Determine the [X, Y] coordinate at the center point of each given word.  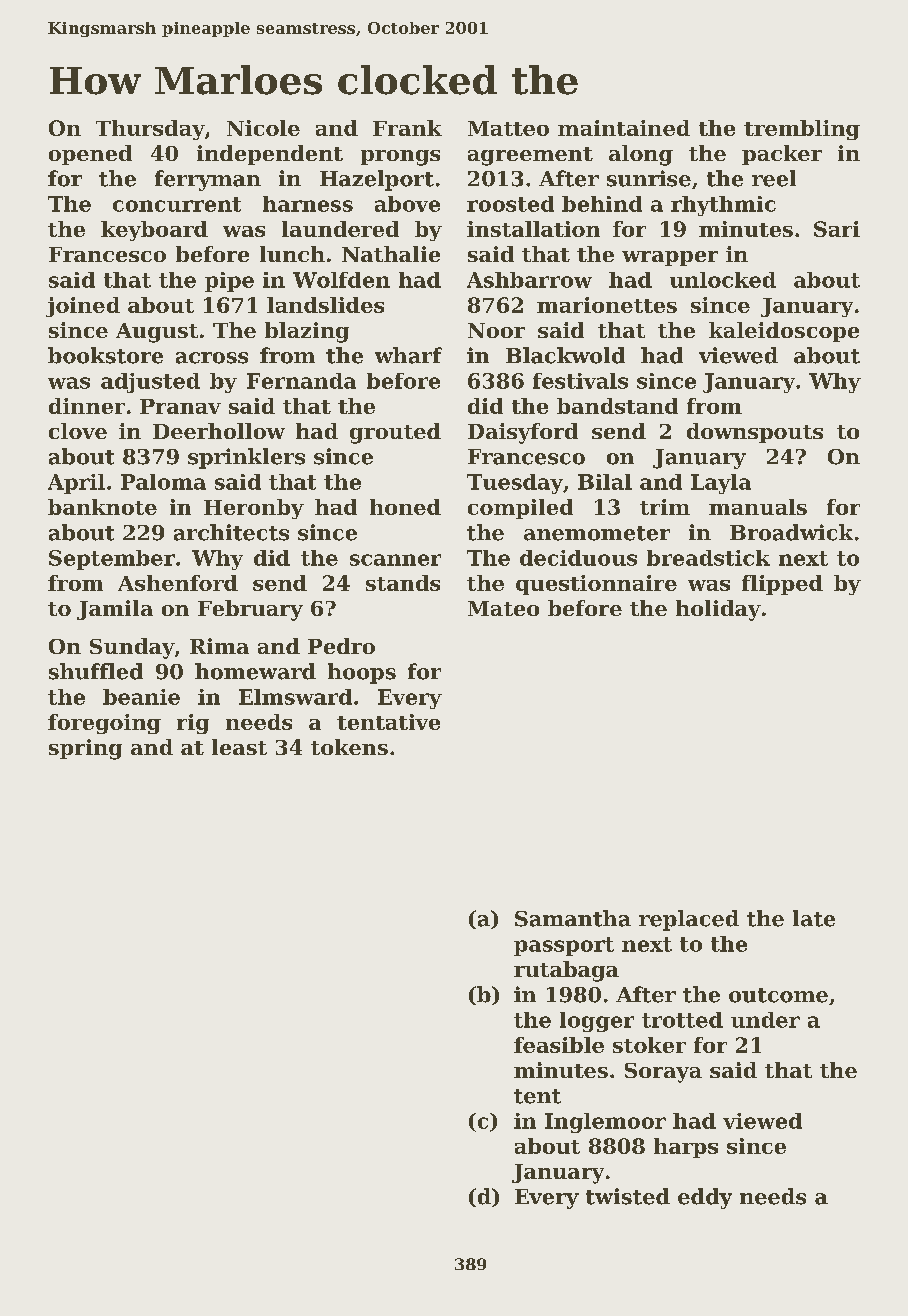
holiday [718, 610]
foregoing [104, 724]
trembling [802, 130]
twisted [628, 1196]
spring [85, 749]
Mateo [503, 608]
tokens [349, 747]
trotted [682, 1020]
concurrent [177, 204]
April [76, 484]
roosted [510, 204]
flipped [782, 585]
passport [564, 946]
